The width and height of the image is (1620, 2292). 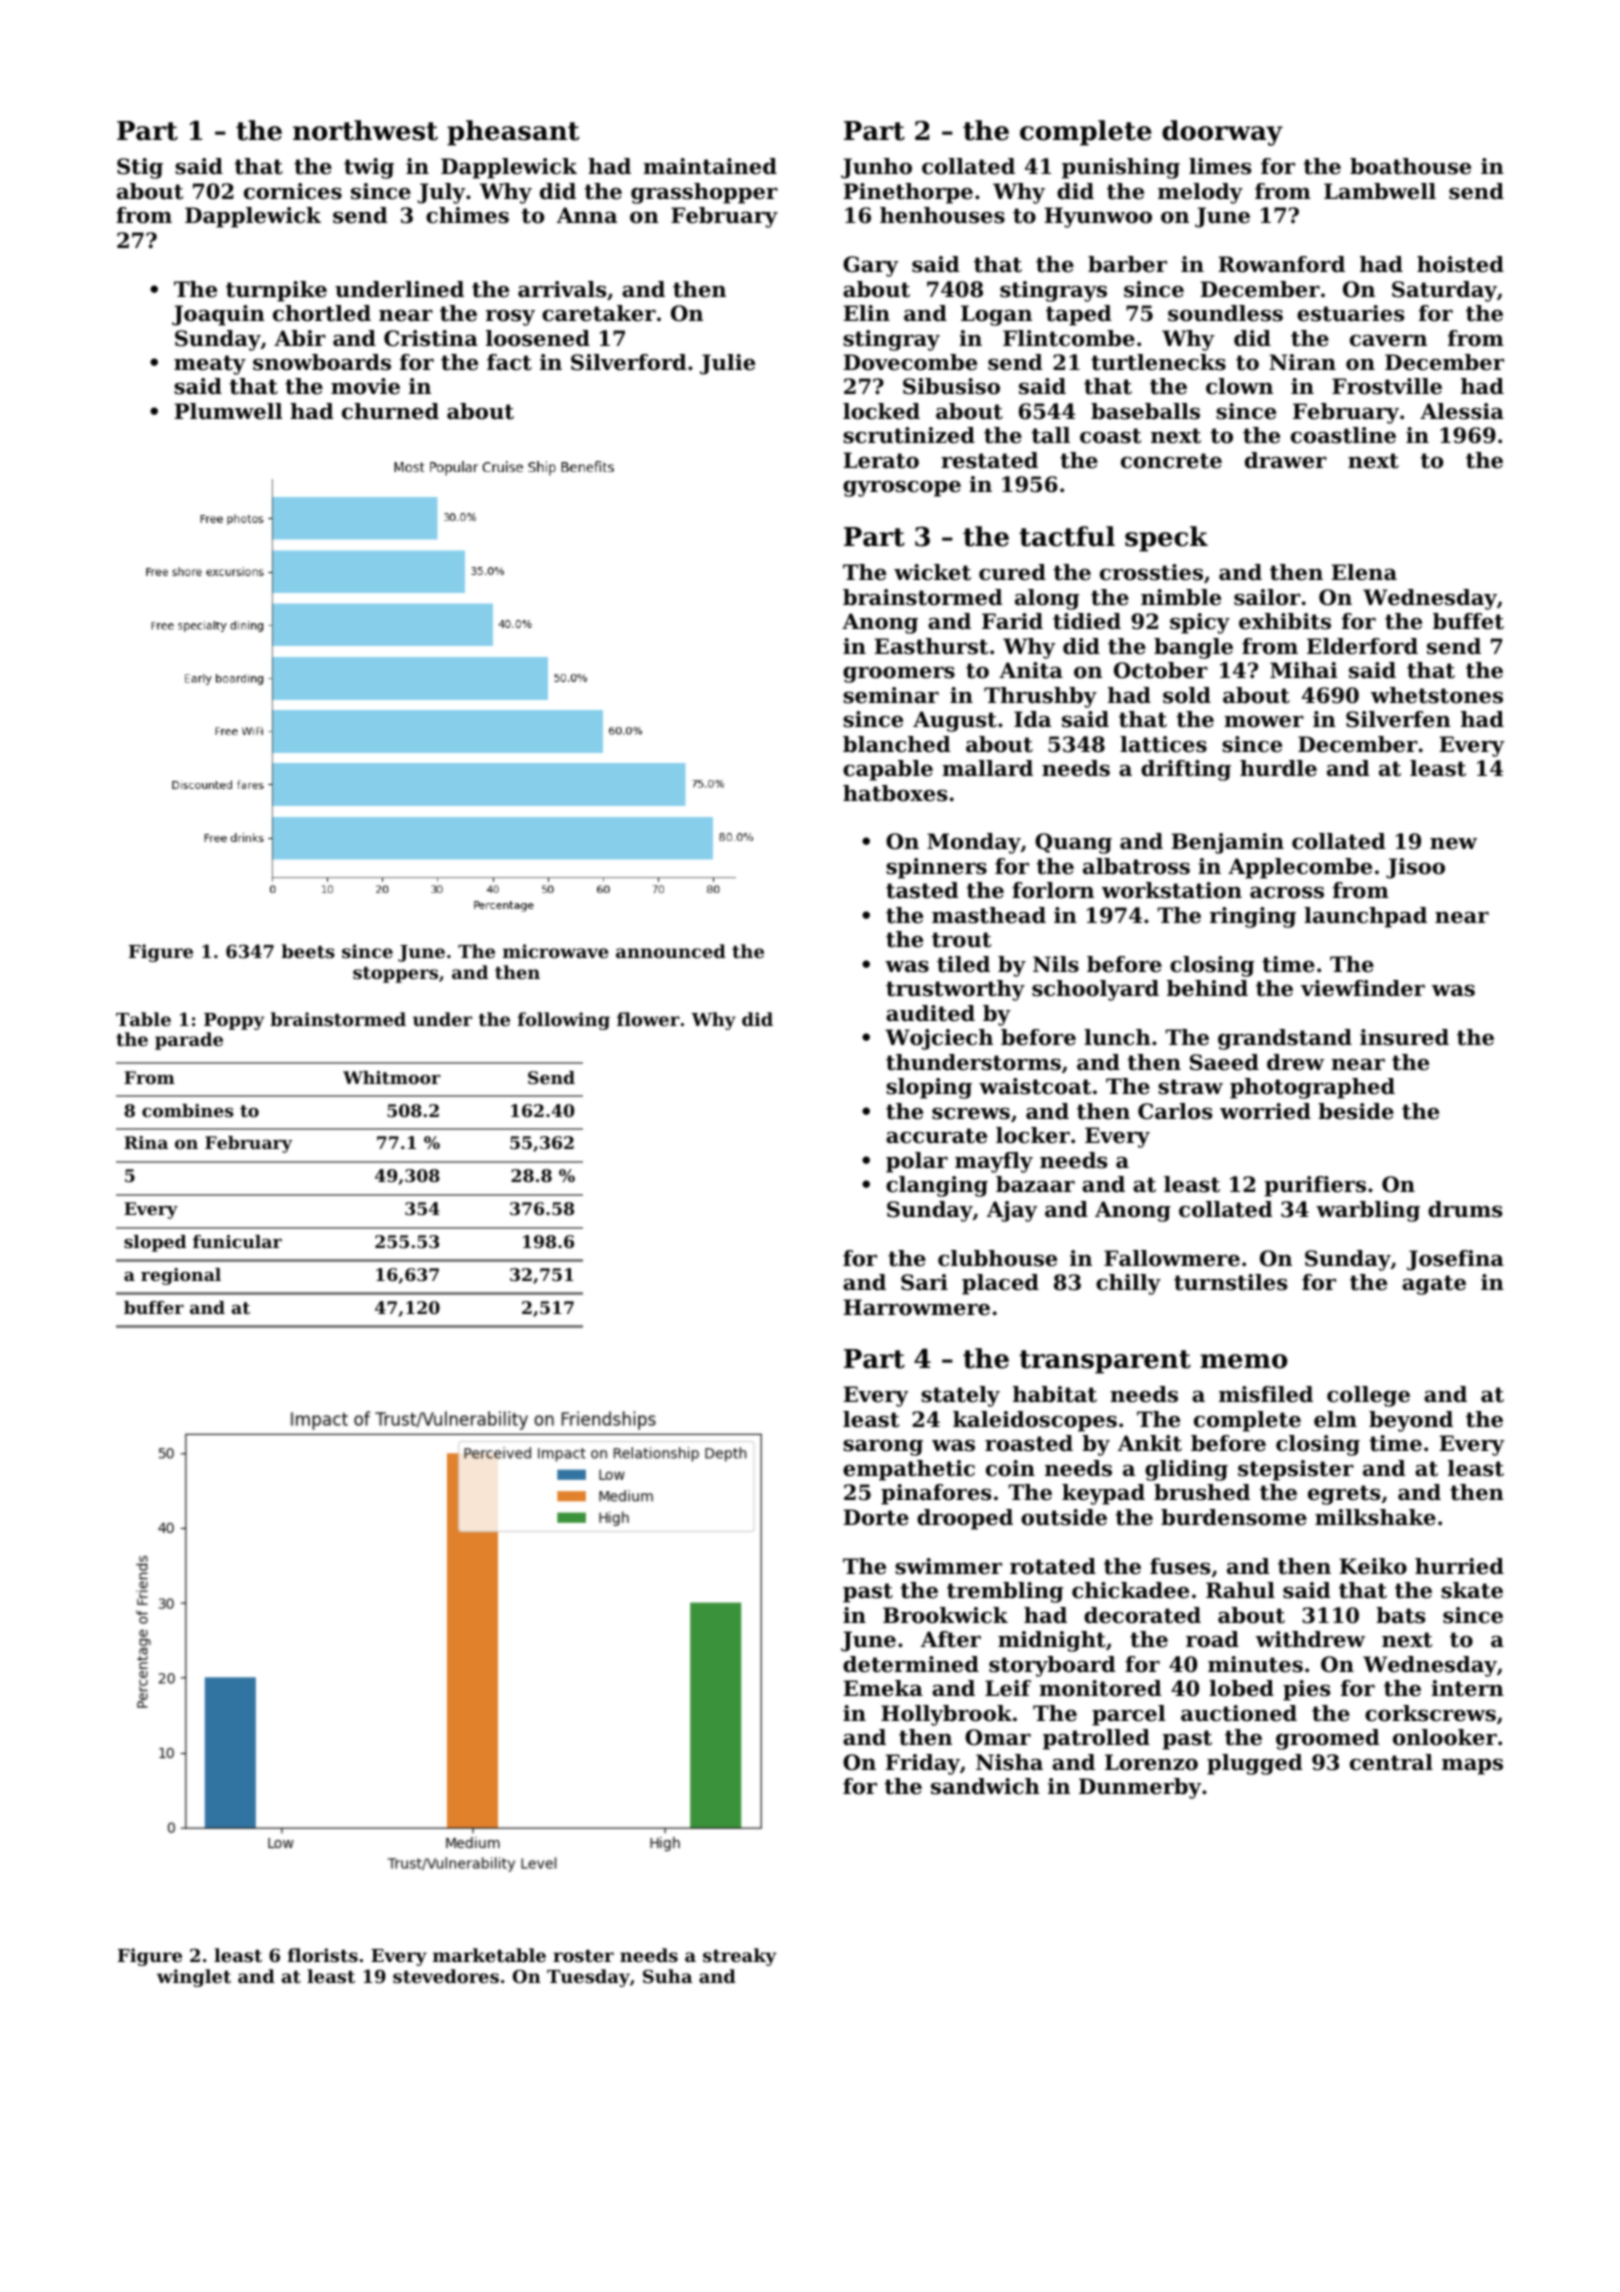 I want to click on funicular, so click(x=237, y=1241).
